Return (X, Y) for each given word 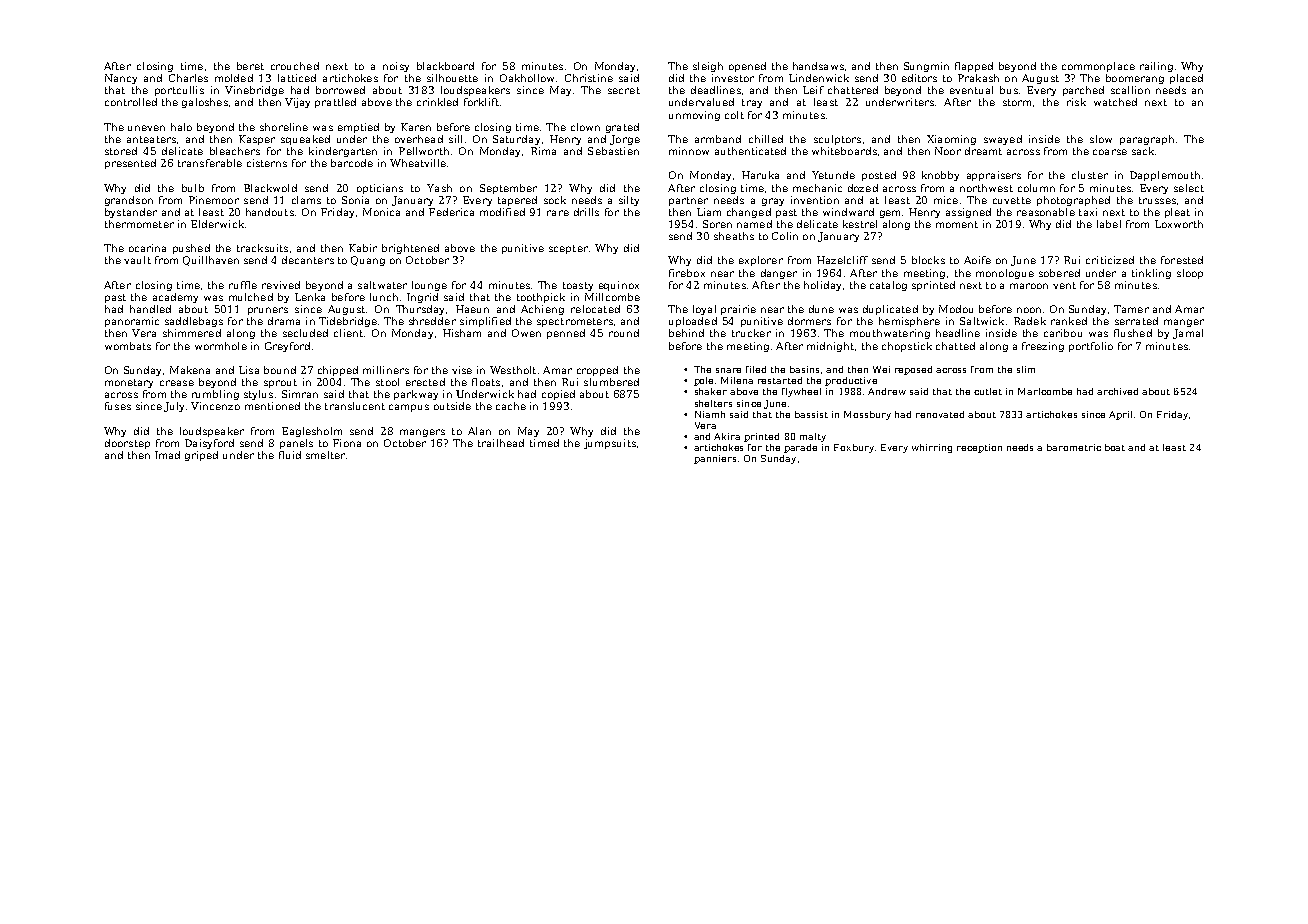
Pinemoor (214, 200)
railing (1156, 67)
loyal (704, 310)
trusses (1157, 200)
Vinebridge (254, 91)
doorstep (127, 444)
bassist (811, 414)
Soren (717, 224)
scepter (568, 249)
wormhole (221, 346)
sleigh (708, 67)
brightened (410, 249)
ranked (1069, 321)
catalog (888, 286)
